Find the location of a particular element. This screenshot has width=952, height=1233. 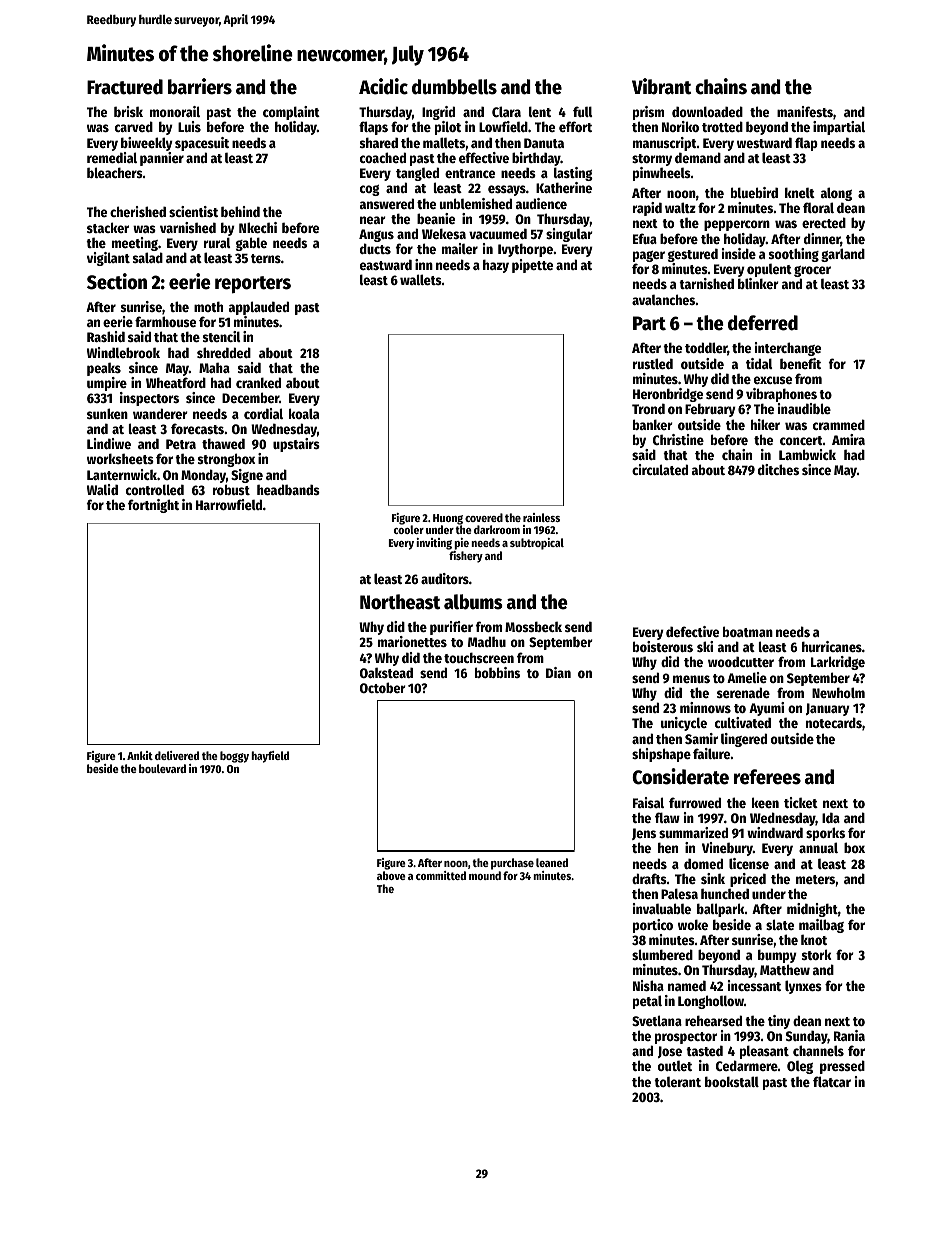

effort is located at coordinates (575, 126).
